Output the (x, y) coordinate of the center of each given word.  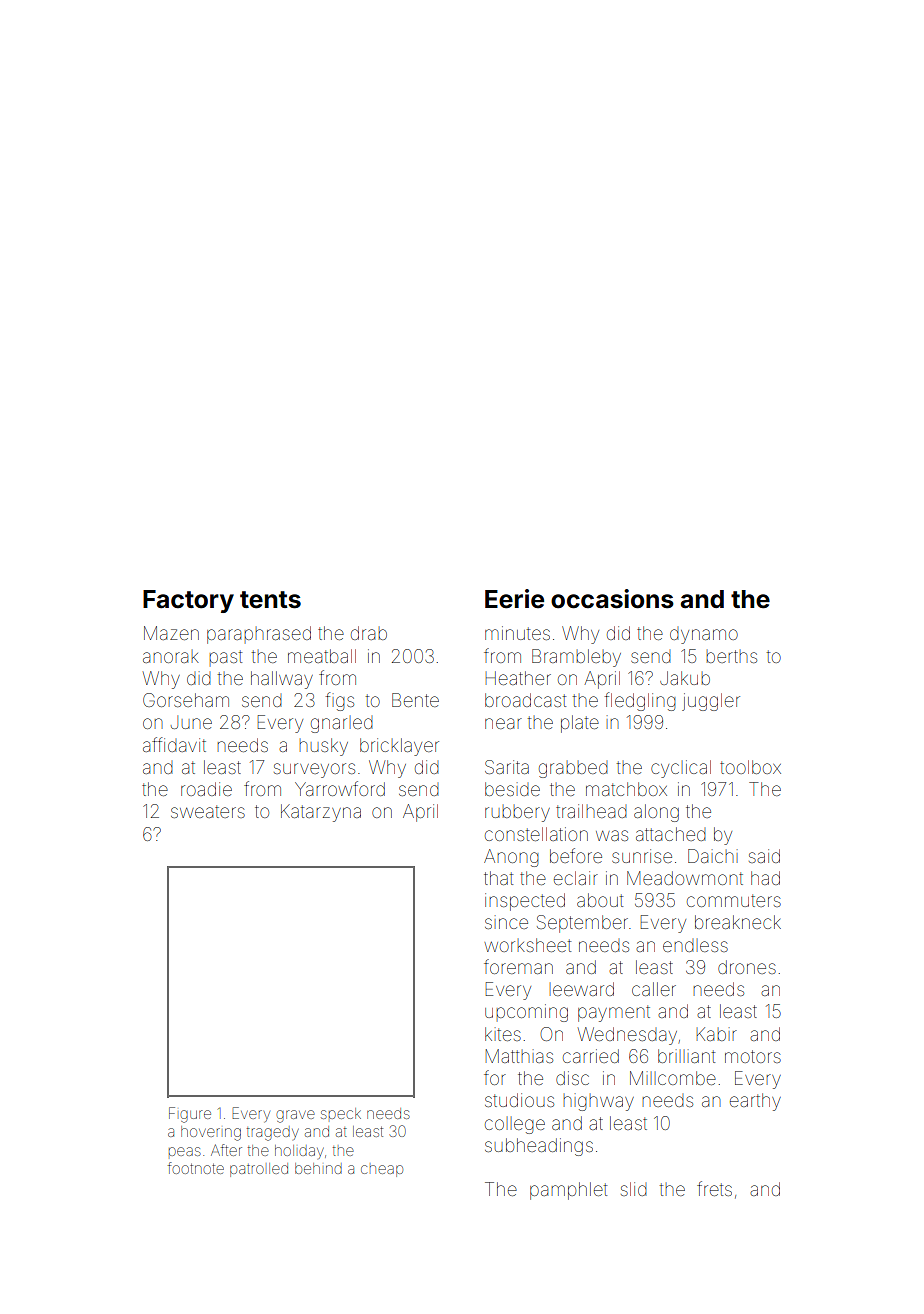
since (506, 922)
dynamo (704, 636)
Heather (518, 678)
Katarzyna (321, 813)
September (582, 924)
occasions (612, 599)
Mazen (171, 633)
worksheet (527, 945)
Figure (190, 1115)
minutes (517, 633)
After (226, 1150)
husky (323, 747)
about (600, 900)
